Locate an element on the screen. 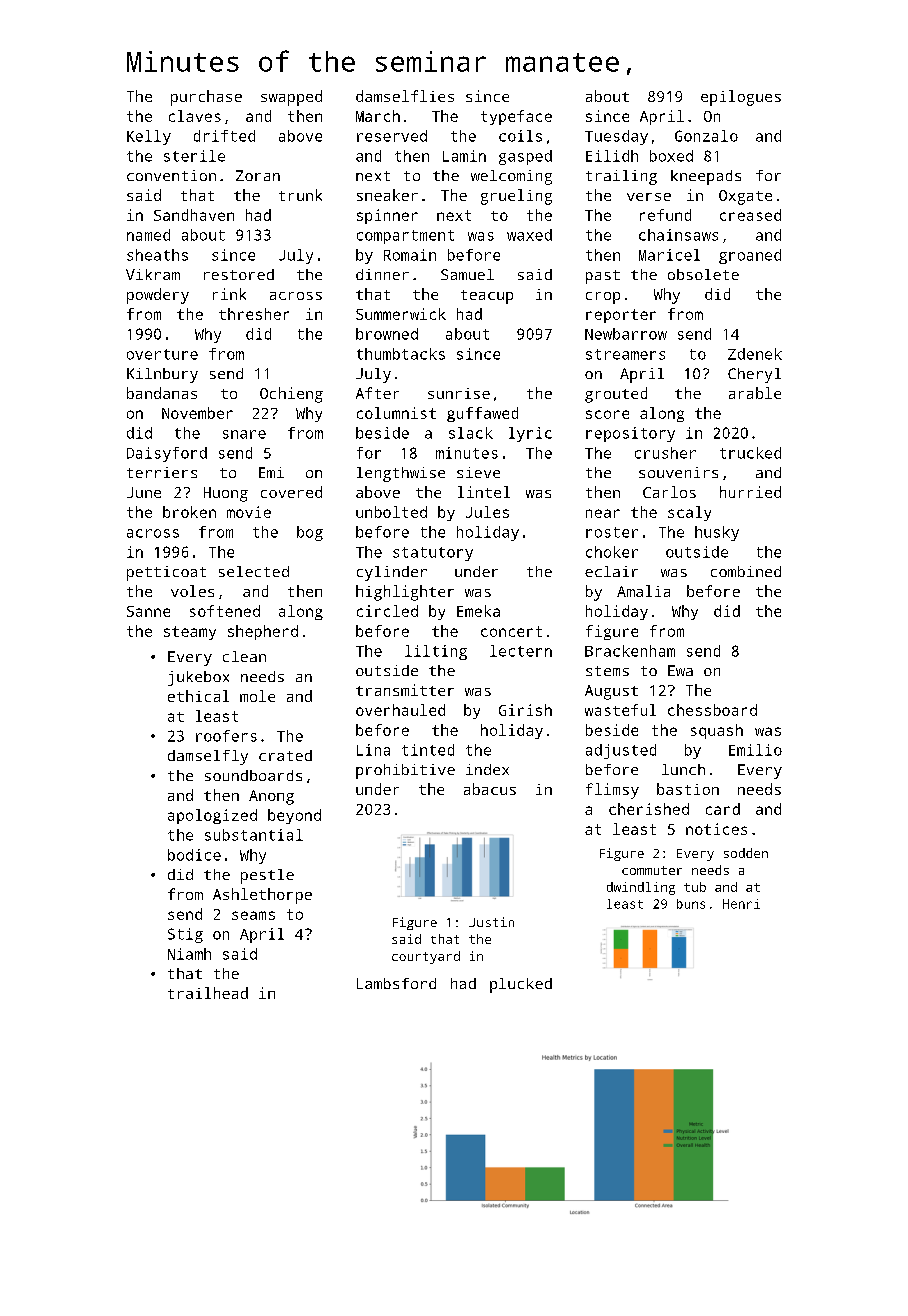  Summerwick is located at coordinates (401, 314).
